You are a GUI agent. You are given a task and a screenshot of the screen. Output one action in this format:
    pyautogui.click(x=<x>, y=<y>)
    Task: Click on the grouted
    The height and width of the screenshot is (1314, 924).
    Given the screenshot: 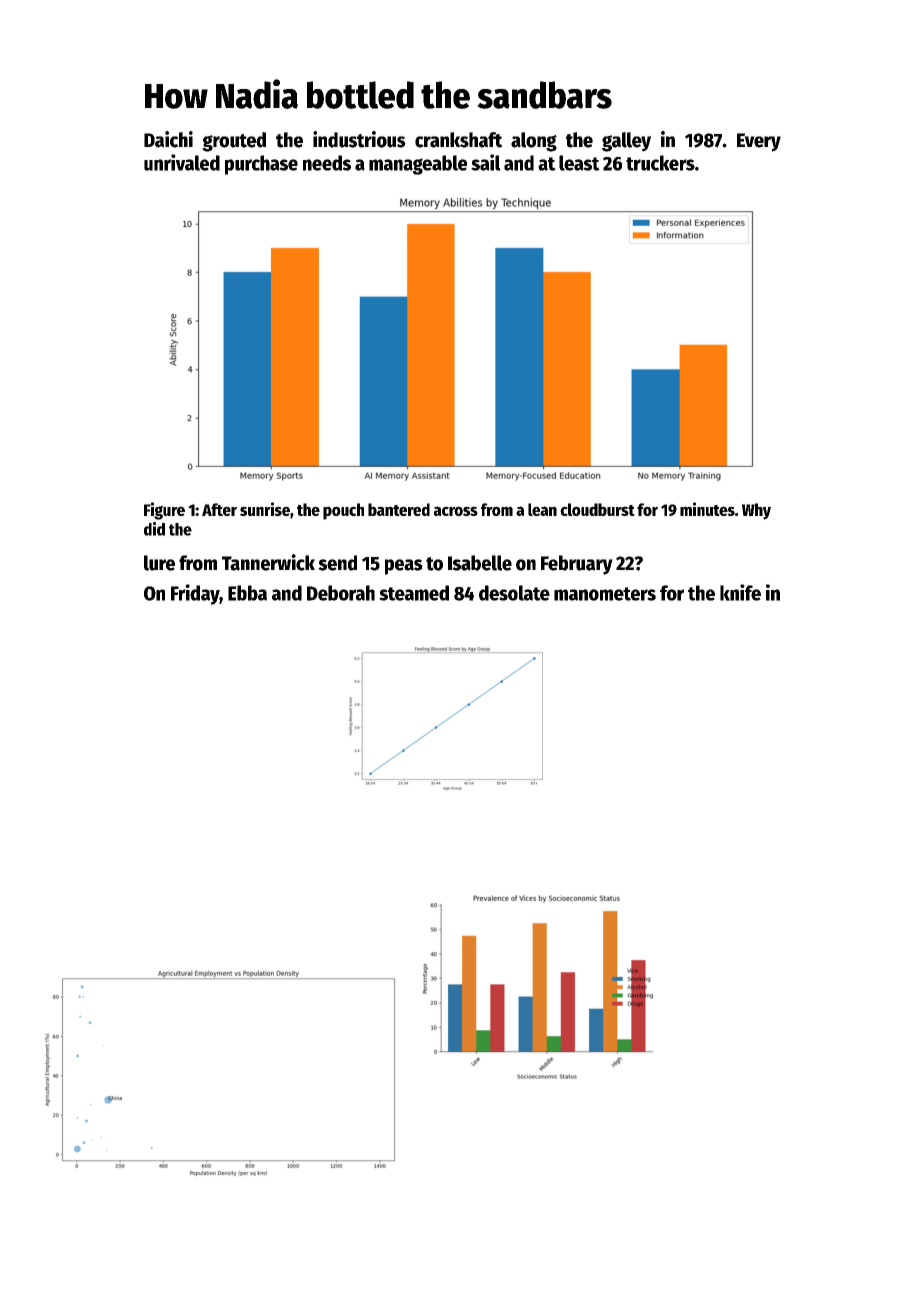 What is the action you would take?
    pyautogui.click(x=234, y=142)
